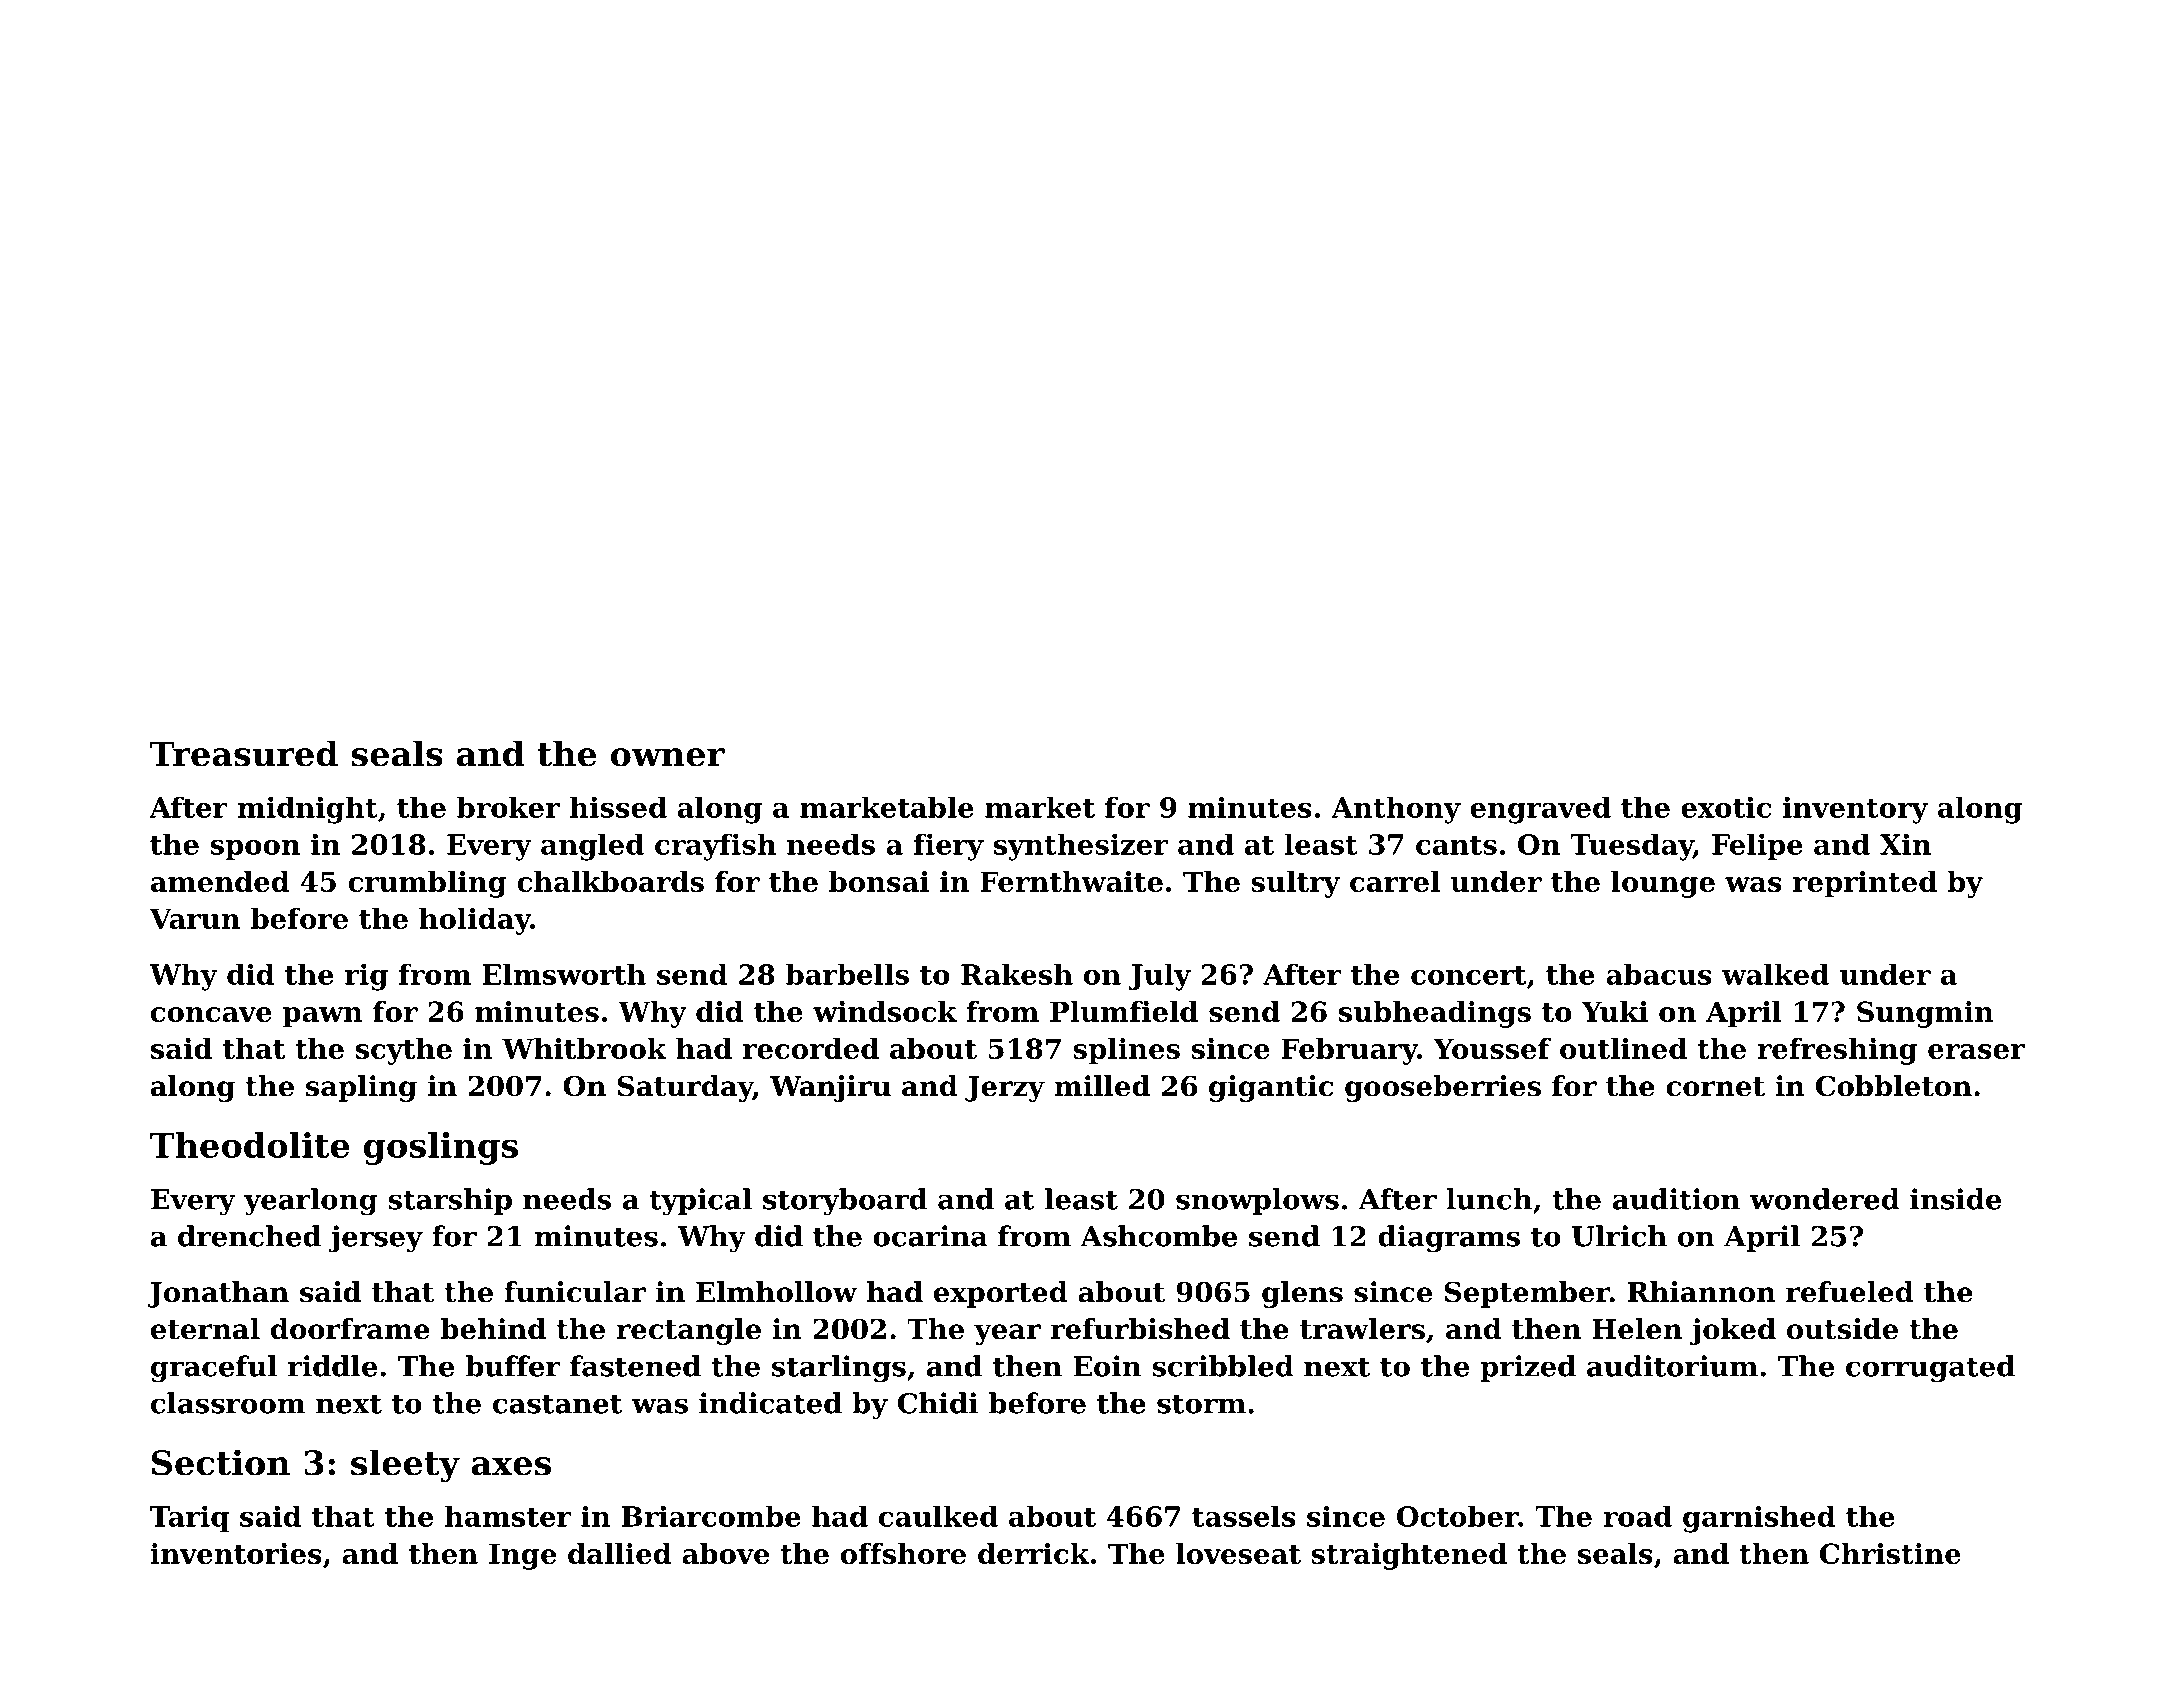 The height and width of the page is (1683, 2178). What do you see at coordinates (1396, 810) in the page?
I see `Anthony` at bounding box center [1396, 810].
